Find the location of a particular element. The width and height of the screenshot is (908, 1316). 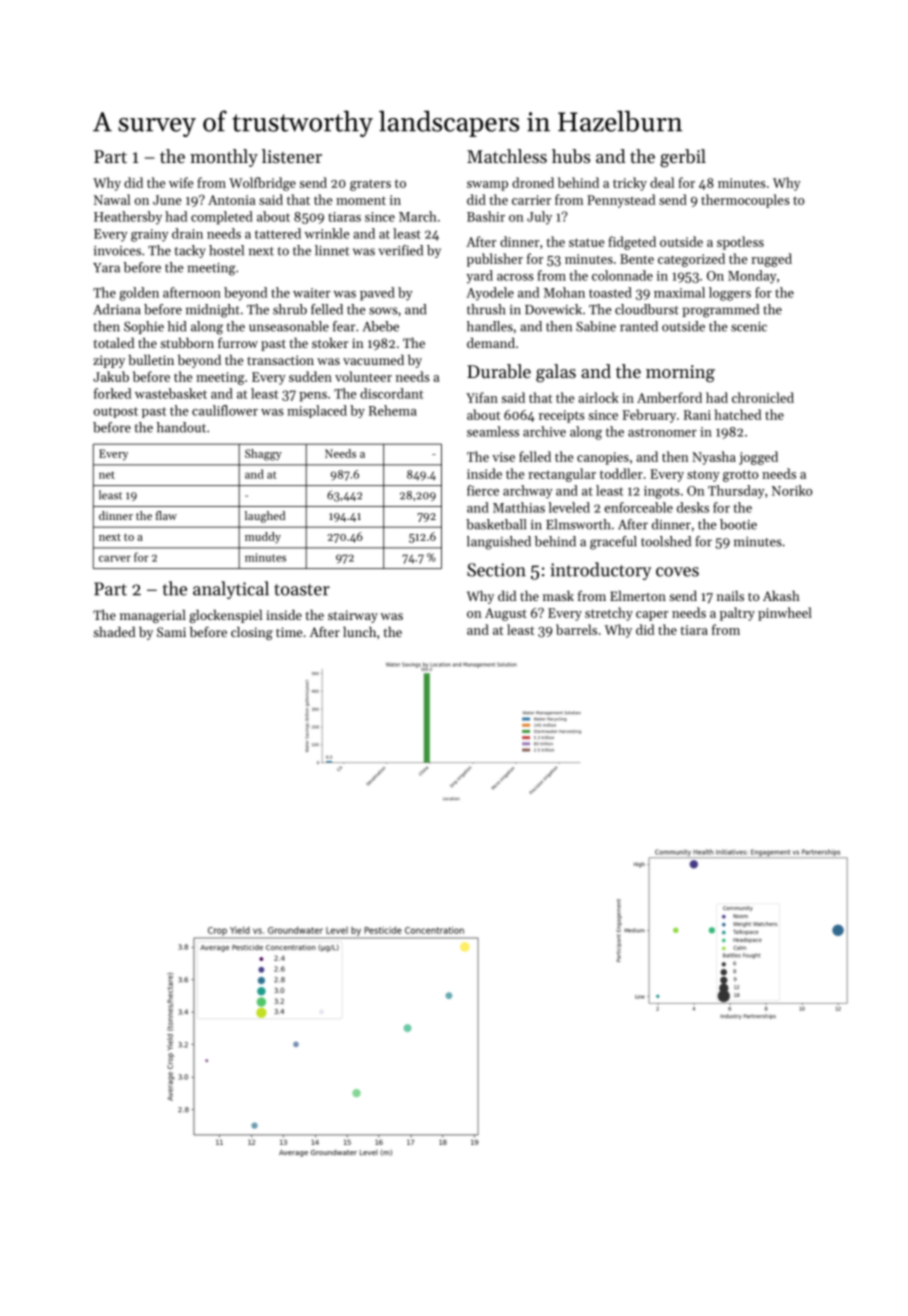

flaw is located at coordinates (166, 515).
